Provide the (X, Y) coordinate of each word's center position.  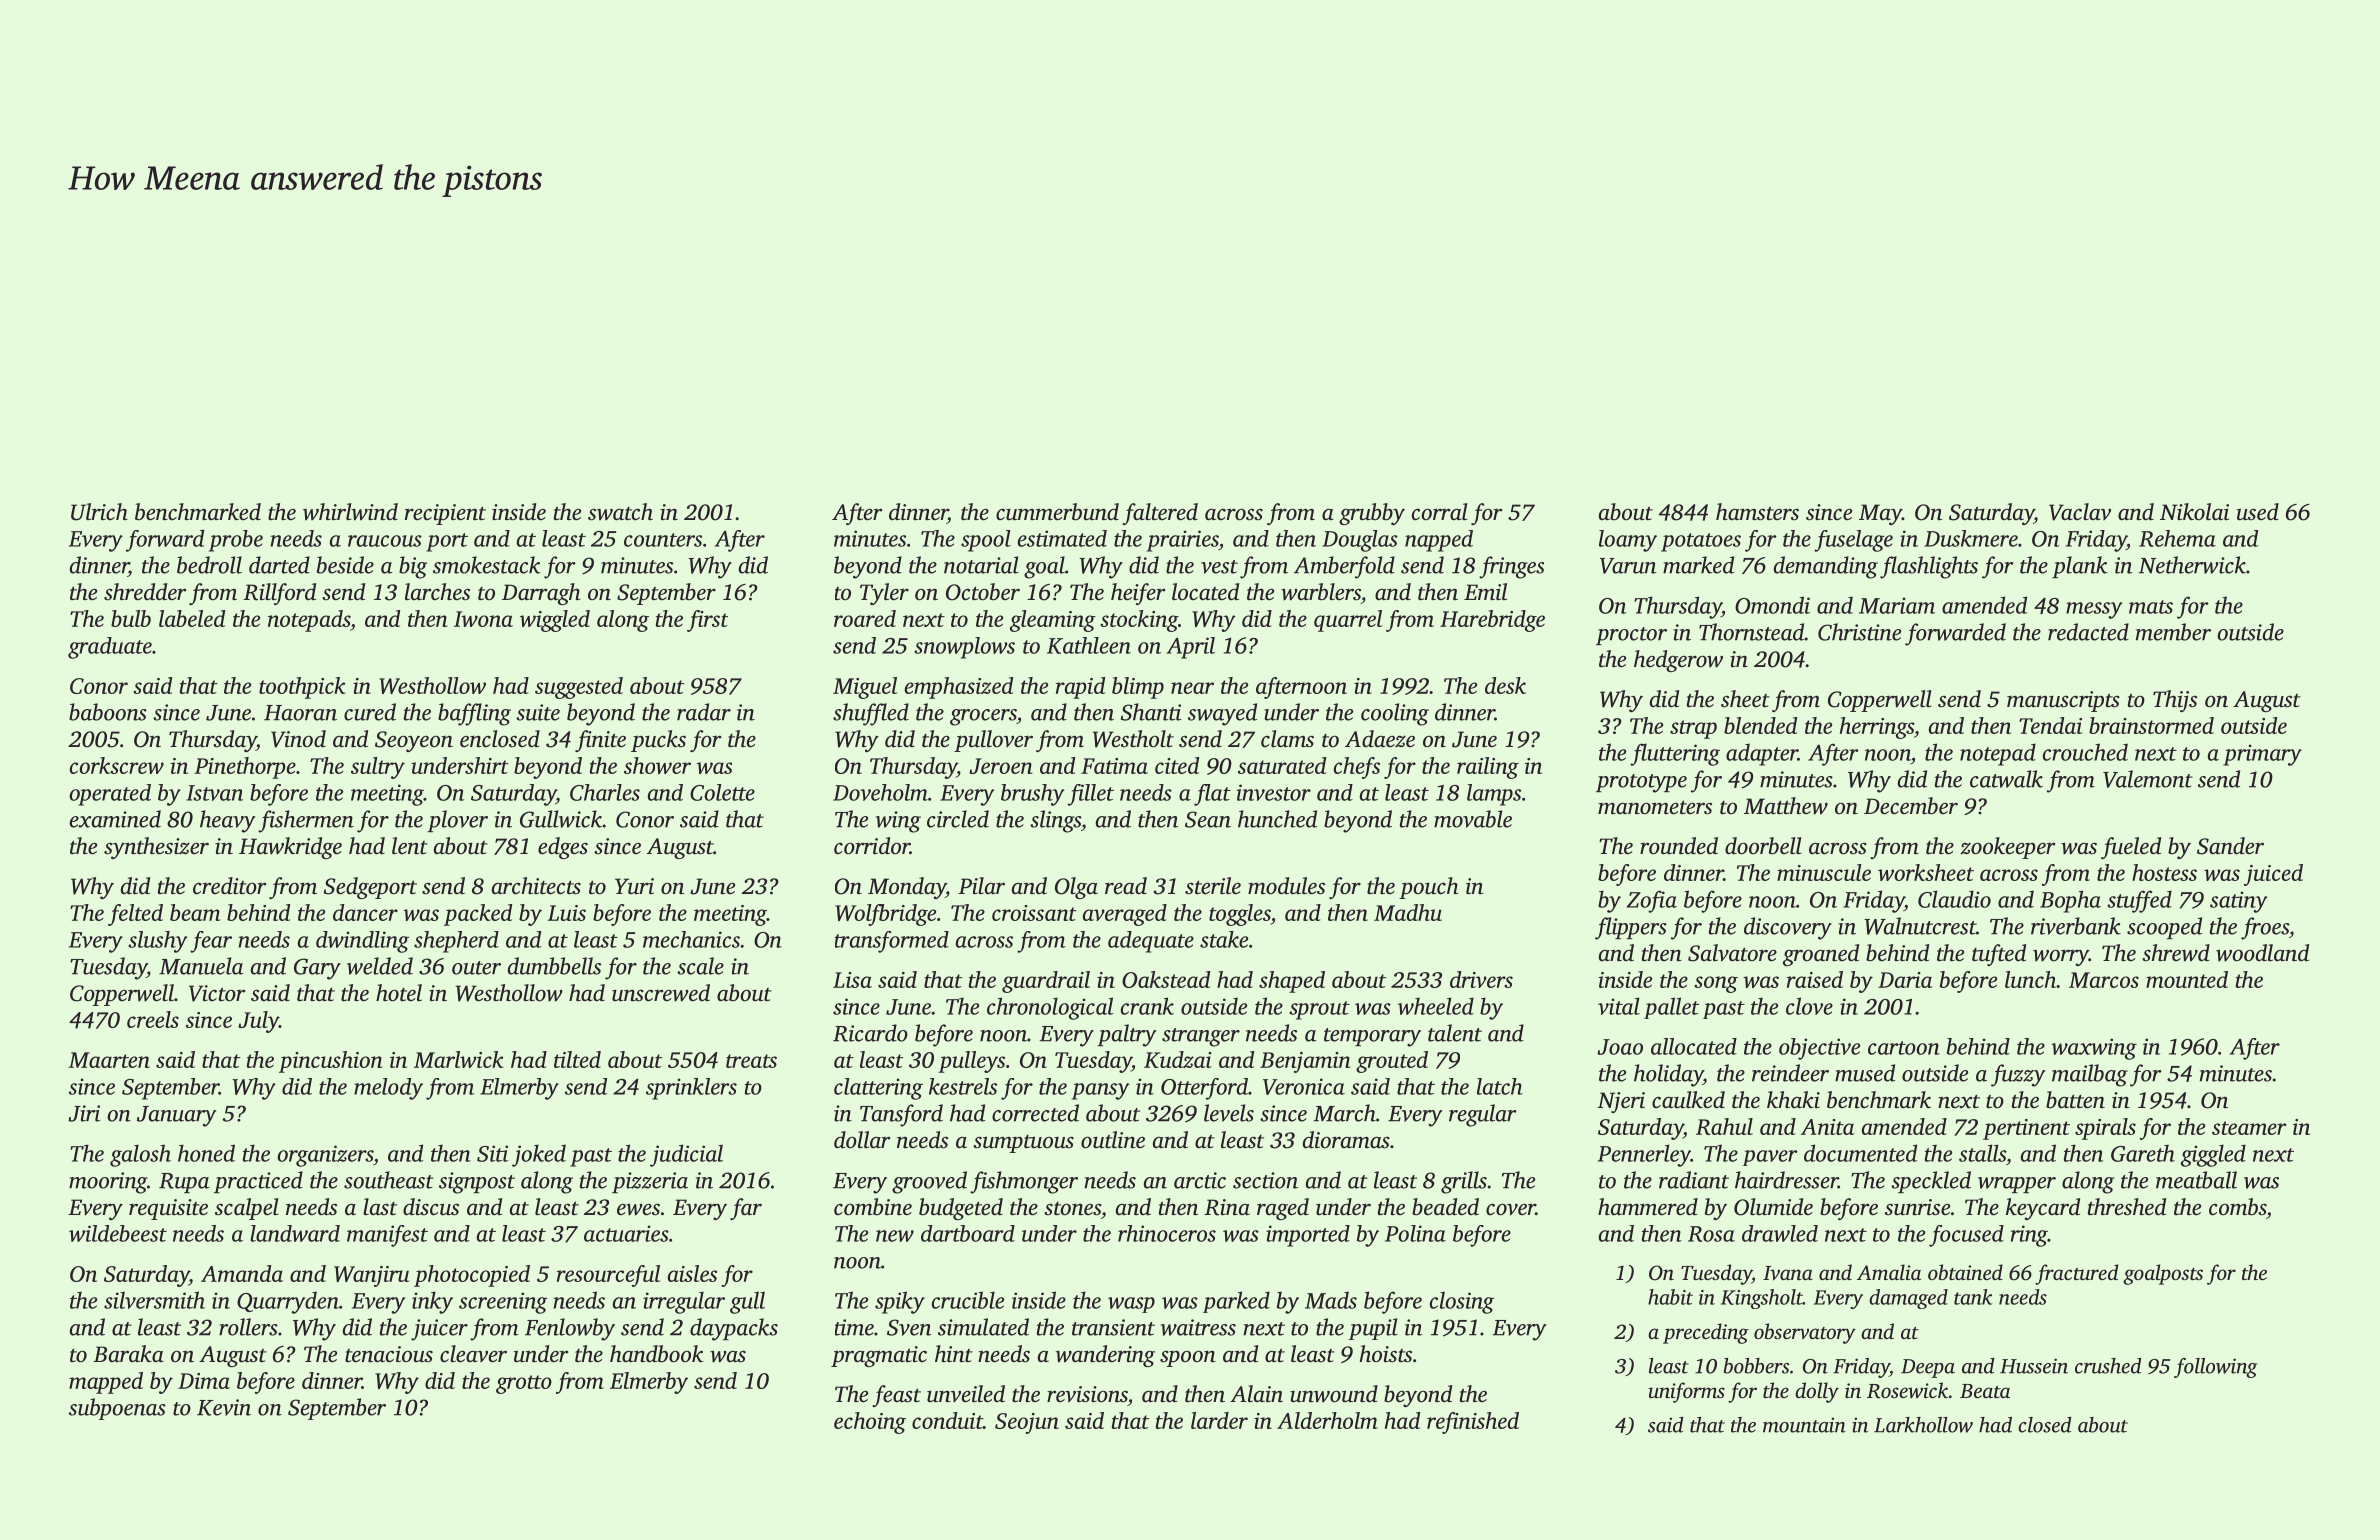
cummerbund (1057, 512)
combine (873, 1207)
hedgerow (1678, 661)
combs (2237, 1207)
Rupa (184, 1183)
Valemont (2148, 779)
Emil (1485, 591)
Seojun (1027, 1423)
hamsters (1757, 512)
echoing (870, 1423)
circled (958, 819)
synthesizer (156, 848)
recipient (445, 514)
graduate (110, 648)
